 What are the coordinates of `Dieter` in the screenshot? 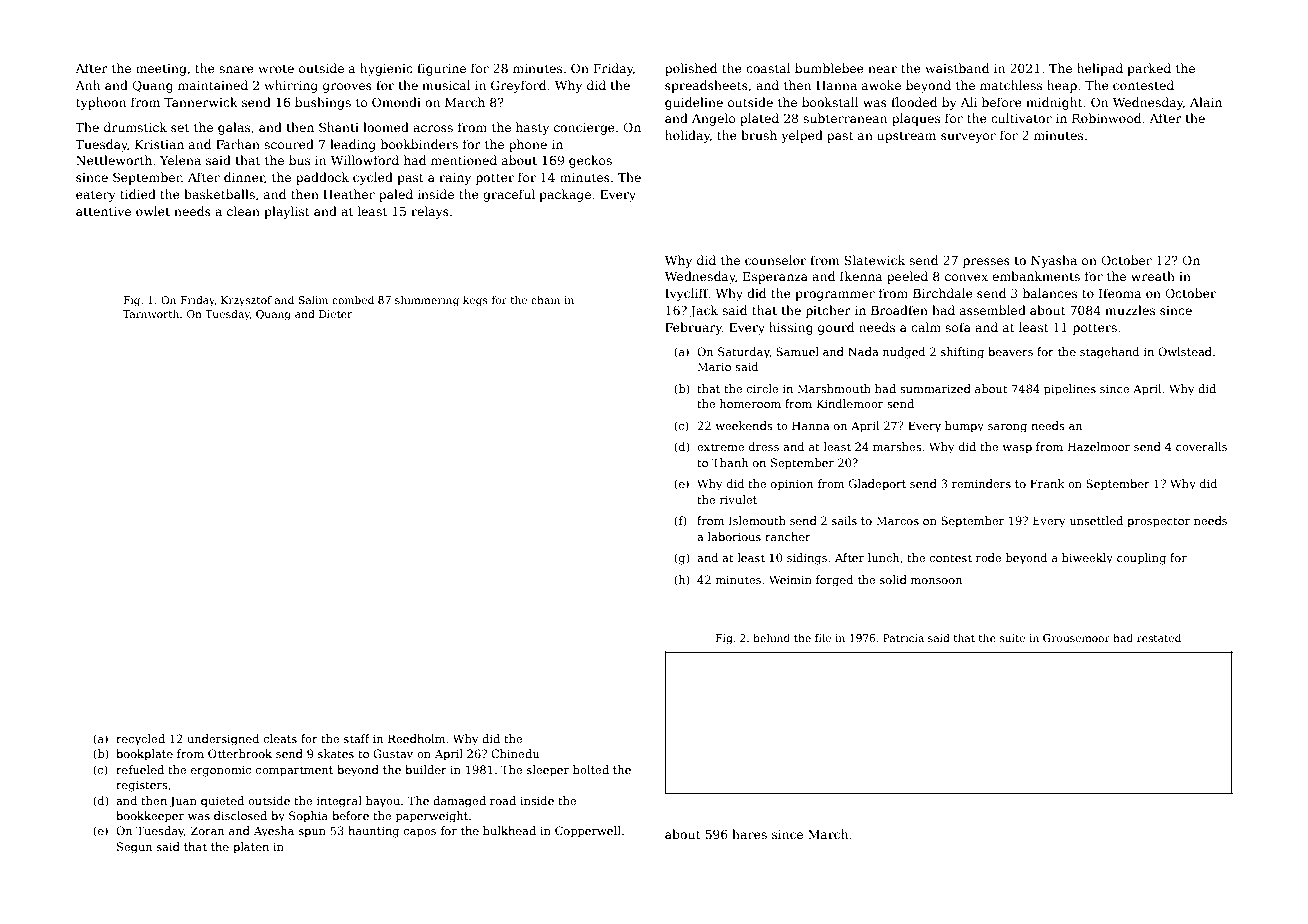 It's located at (335, 314).
